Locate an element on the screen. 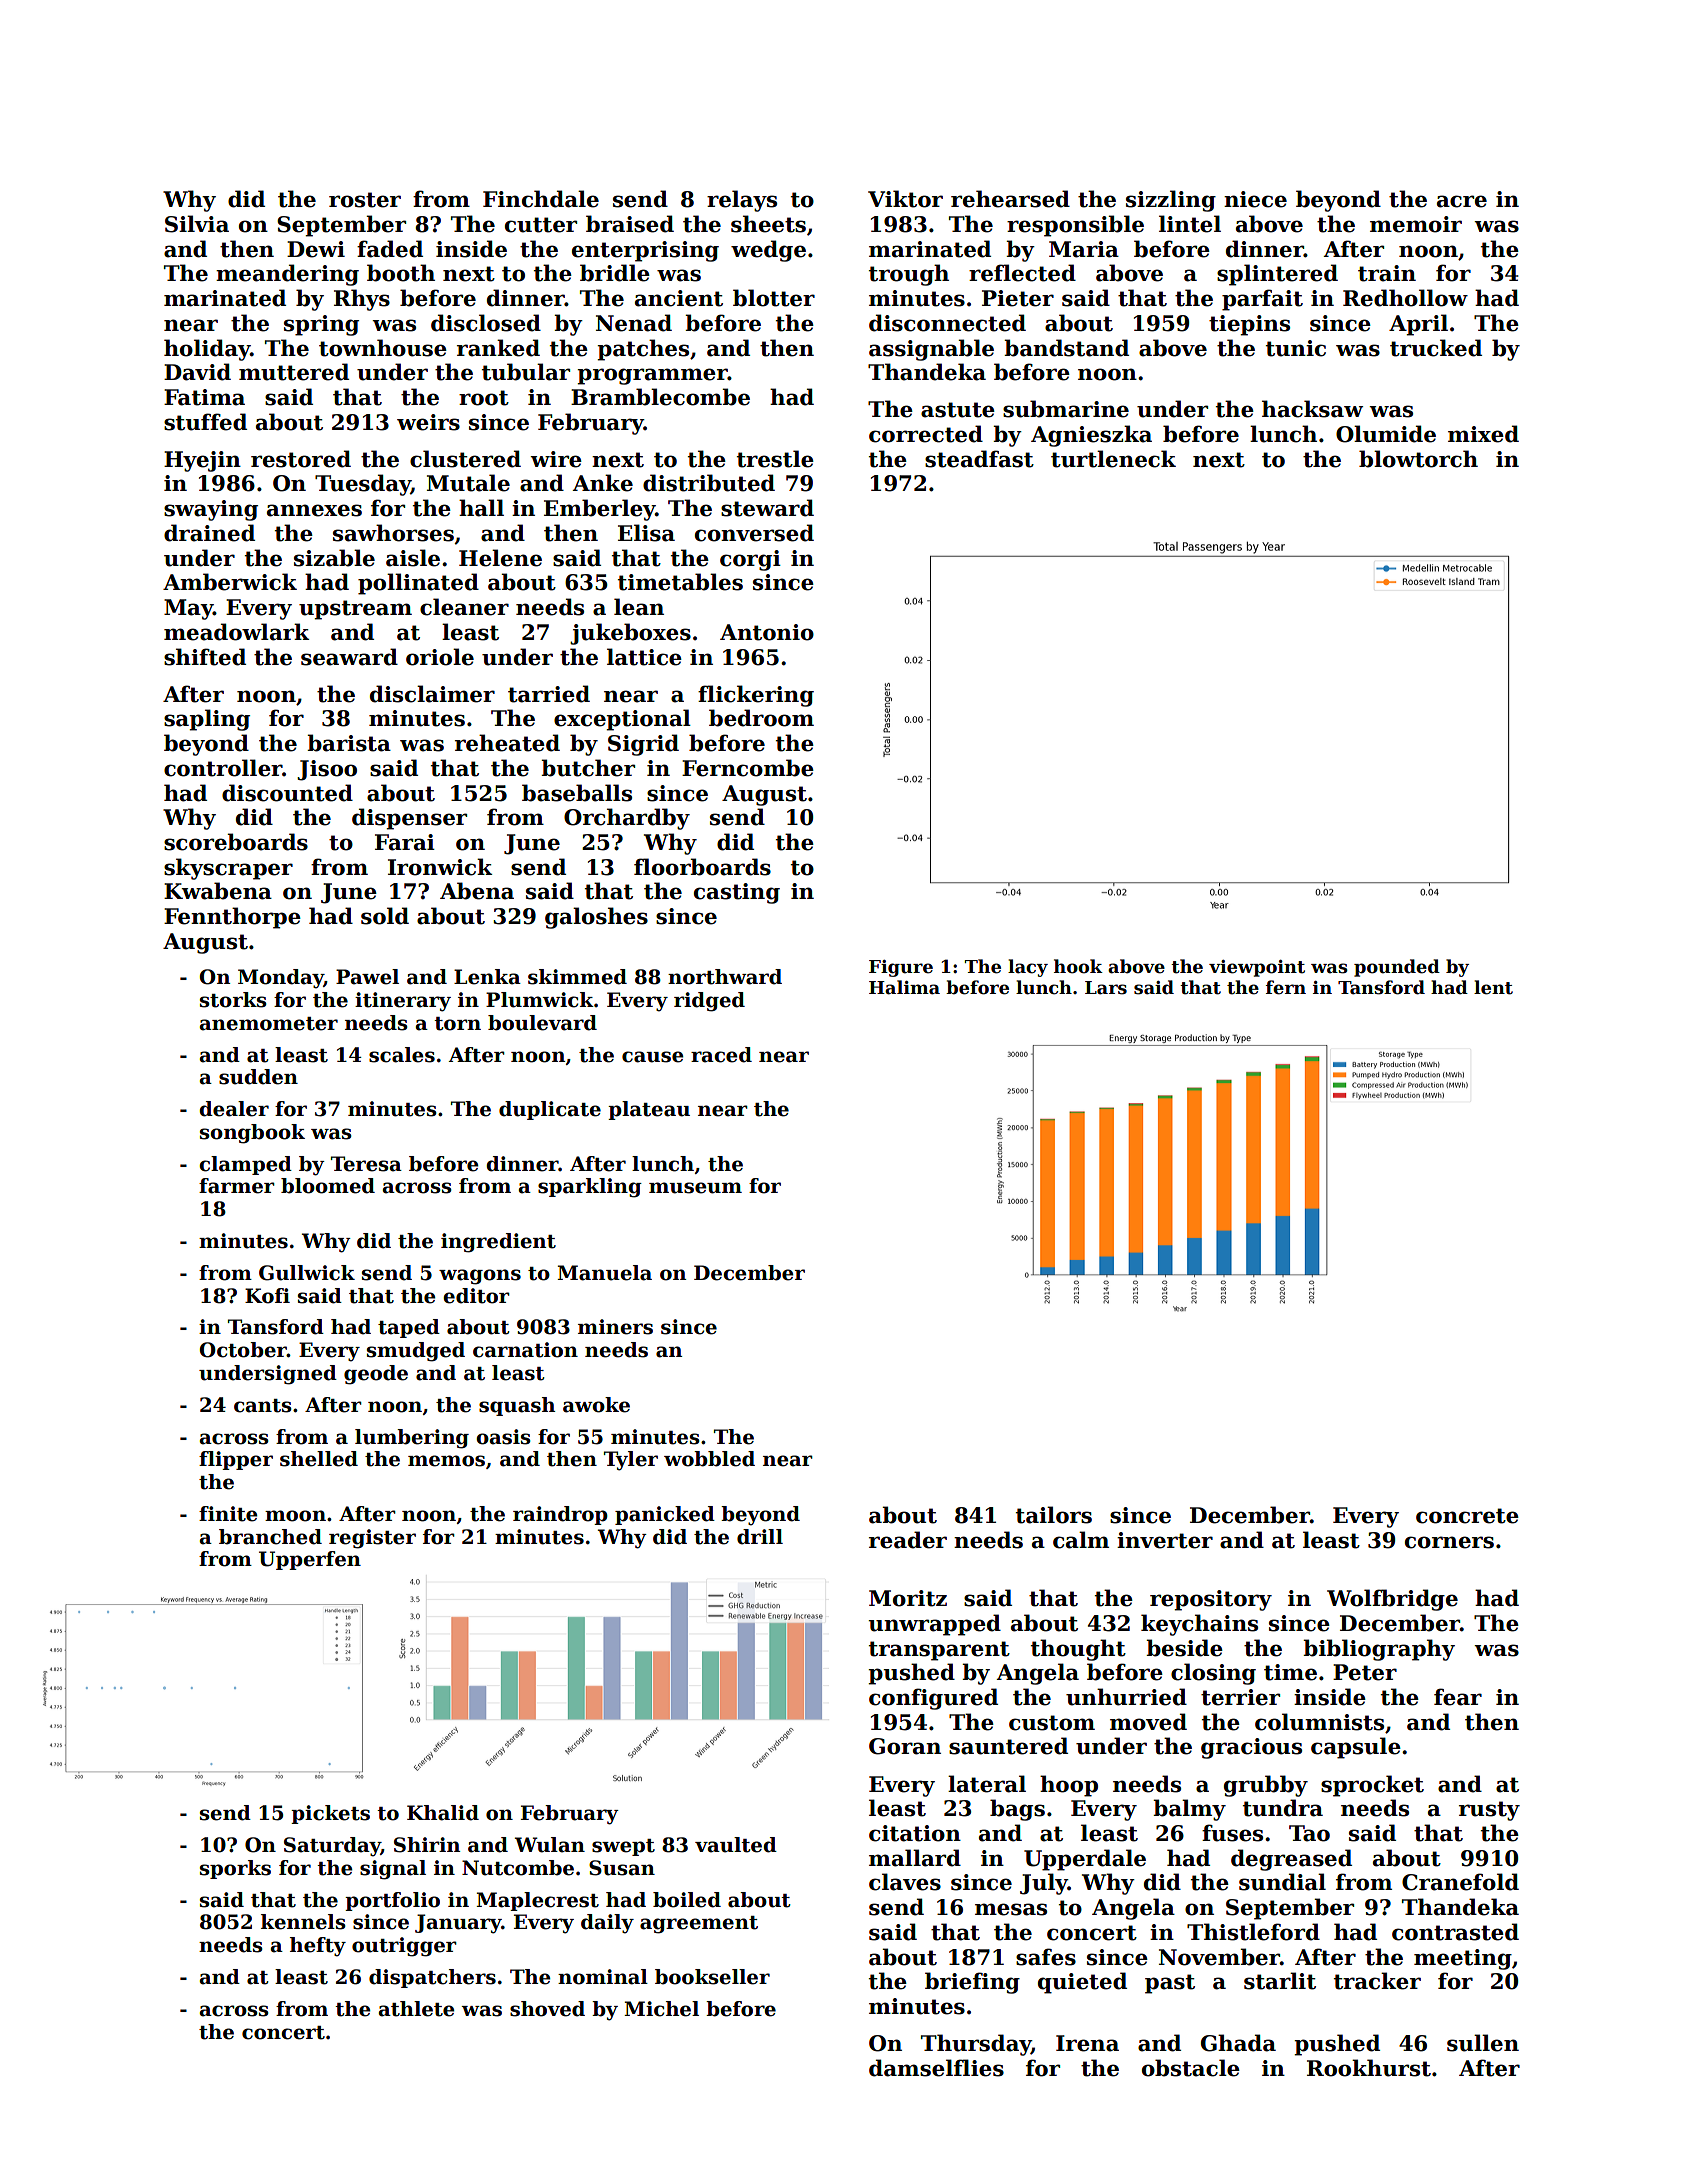  drill is located at coordinates (760, 1537).
